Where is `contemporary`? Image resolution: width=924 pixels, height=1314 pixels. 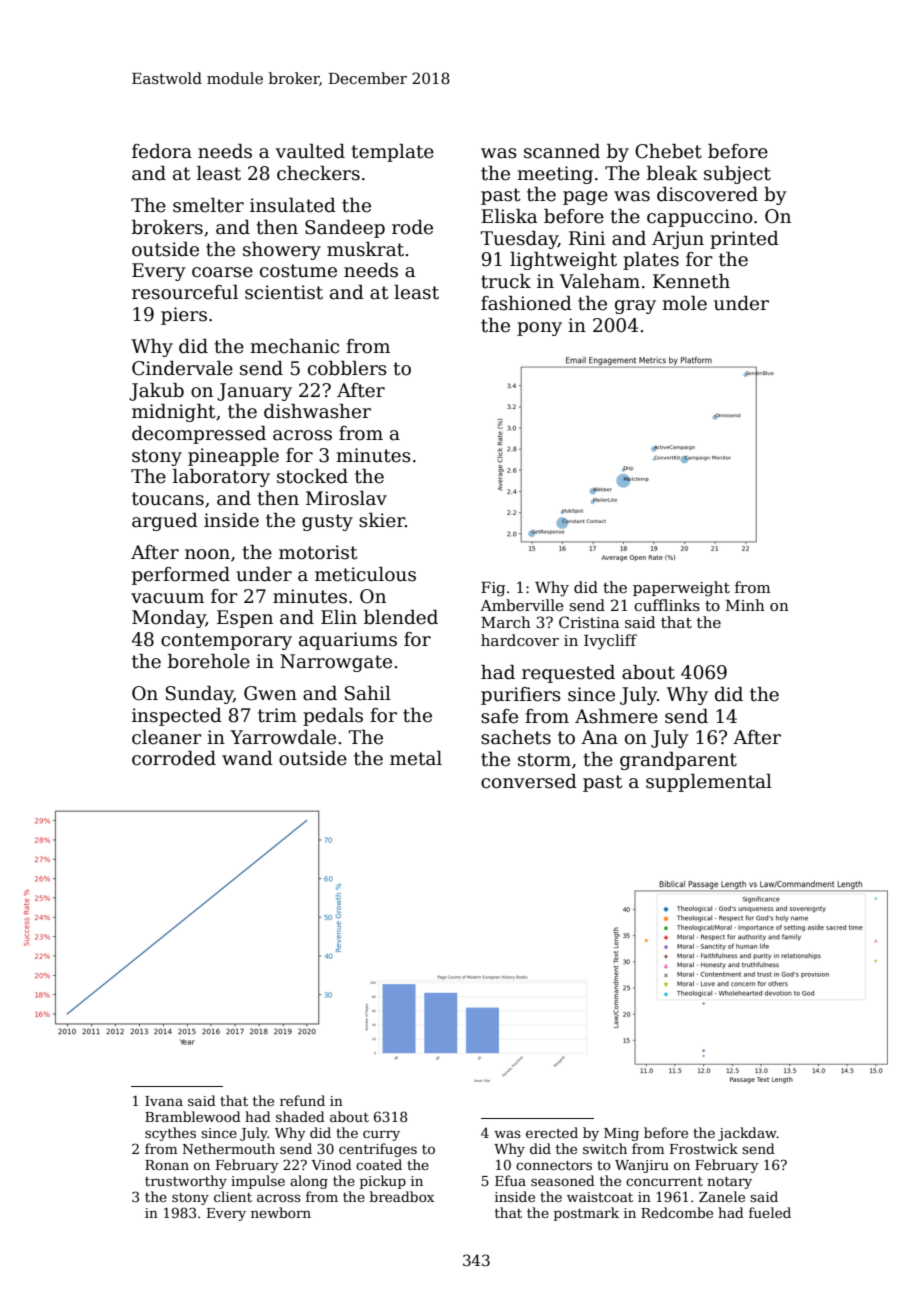 contemporary is located at coordinates (226, 641).
